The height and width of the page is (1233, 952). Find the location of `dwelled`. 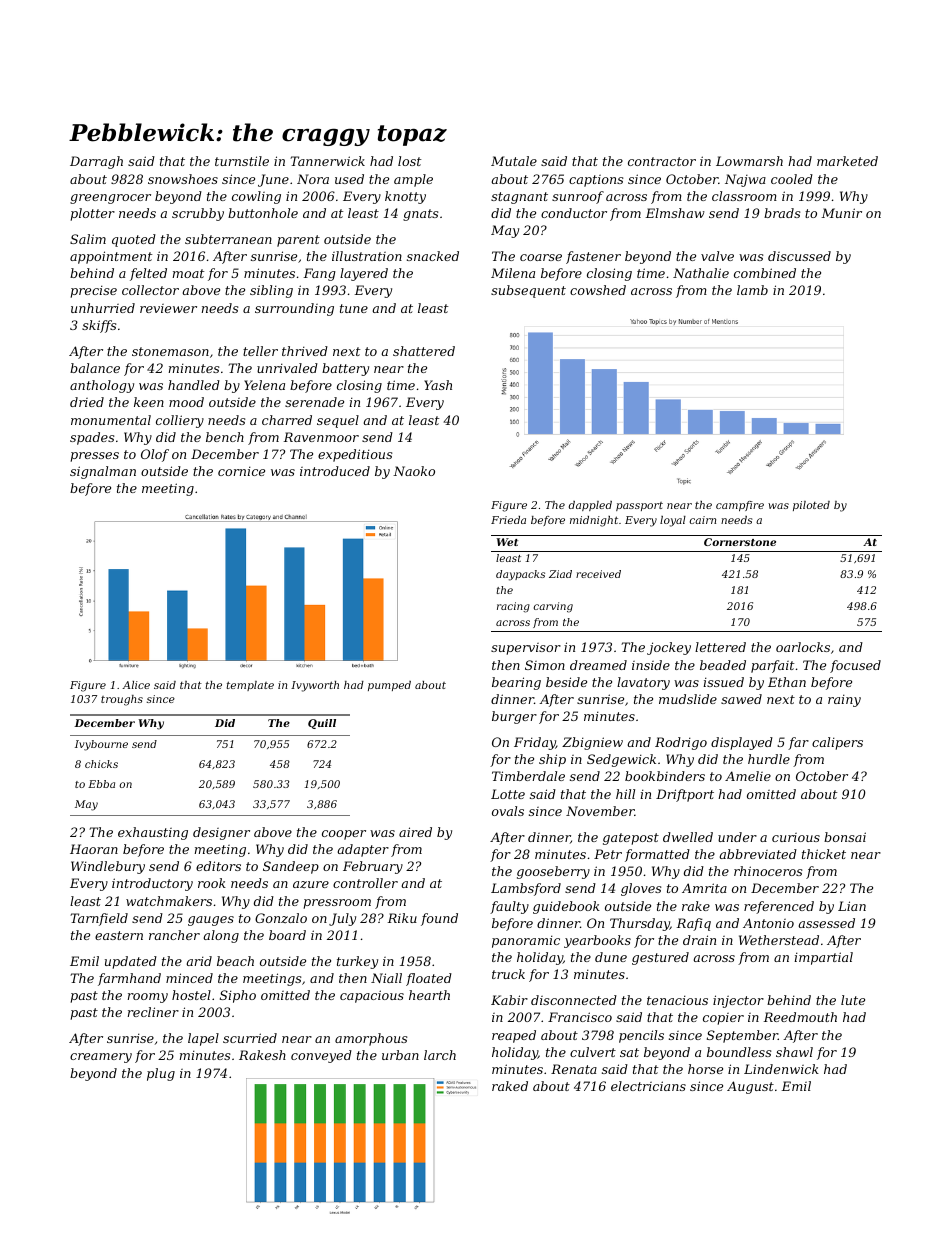

dwelled is located at coordinates (688, 837).
